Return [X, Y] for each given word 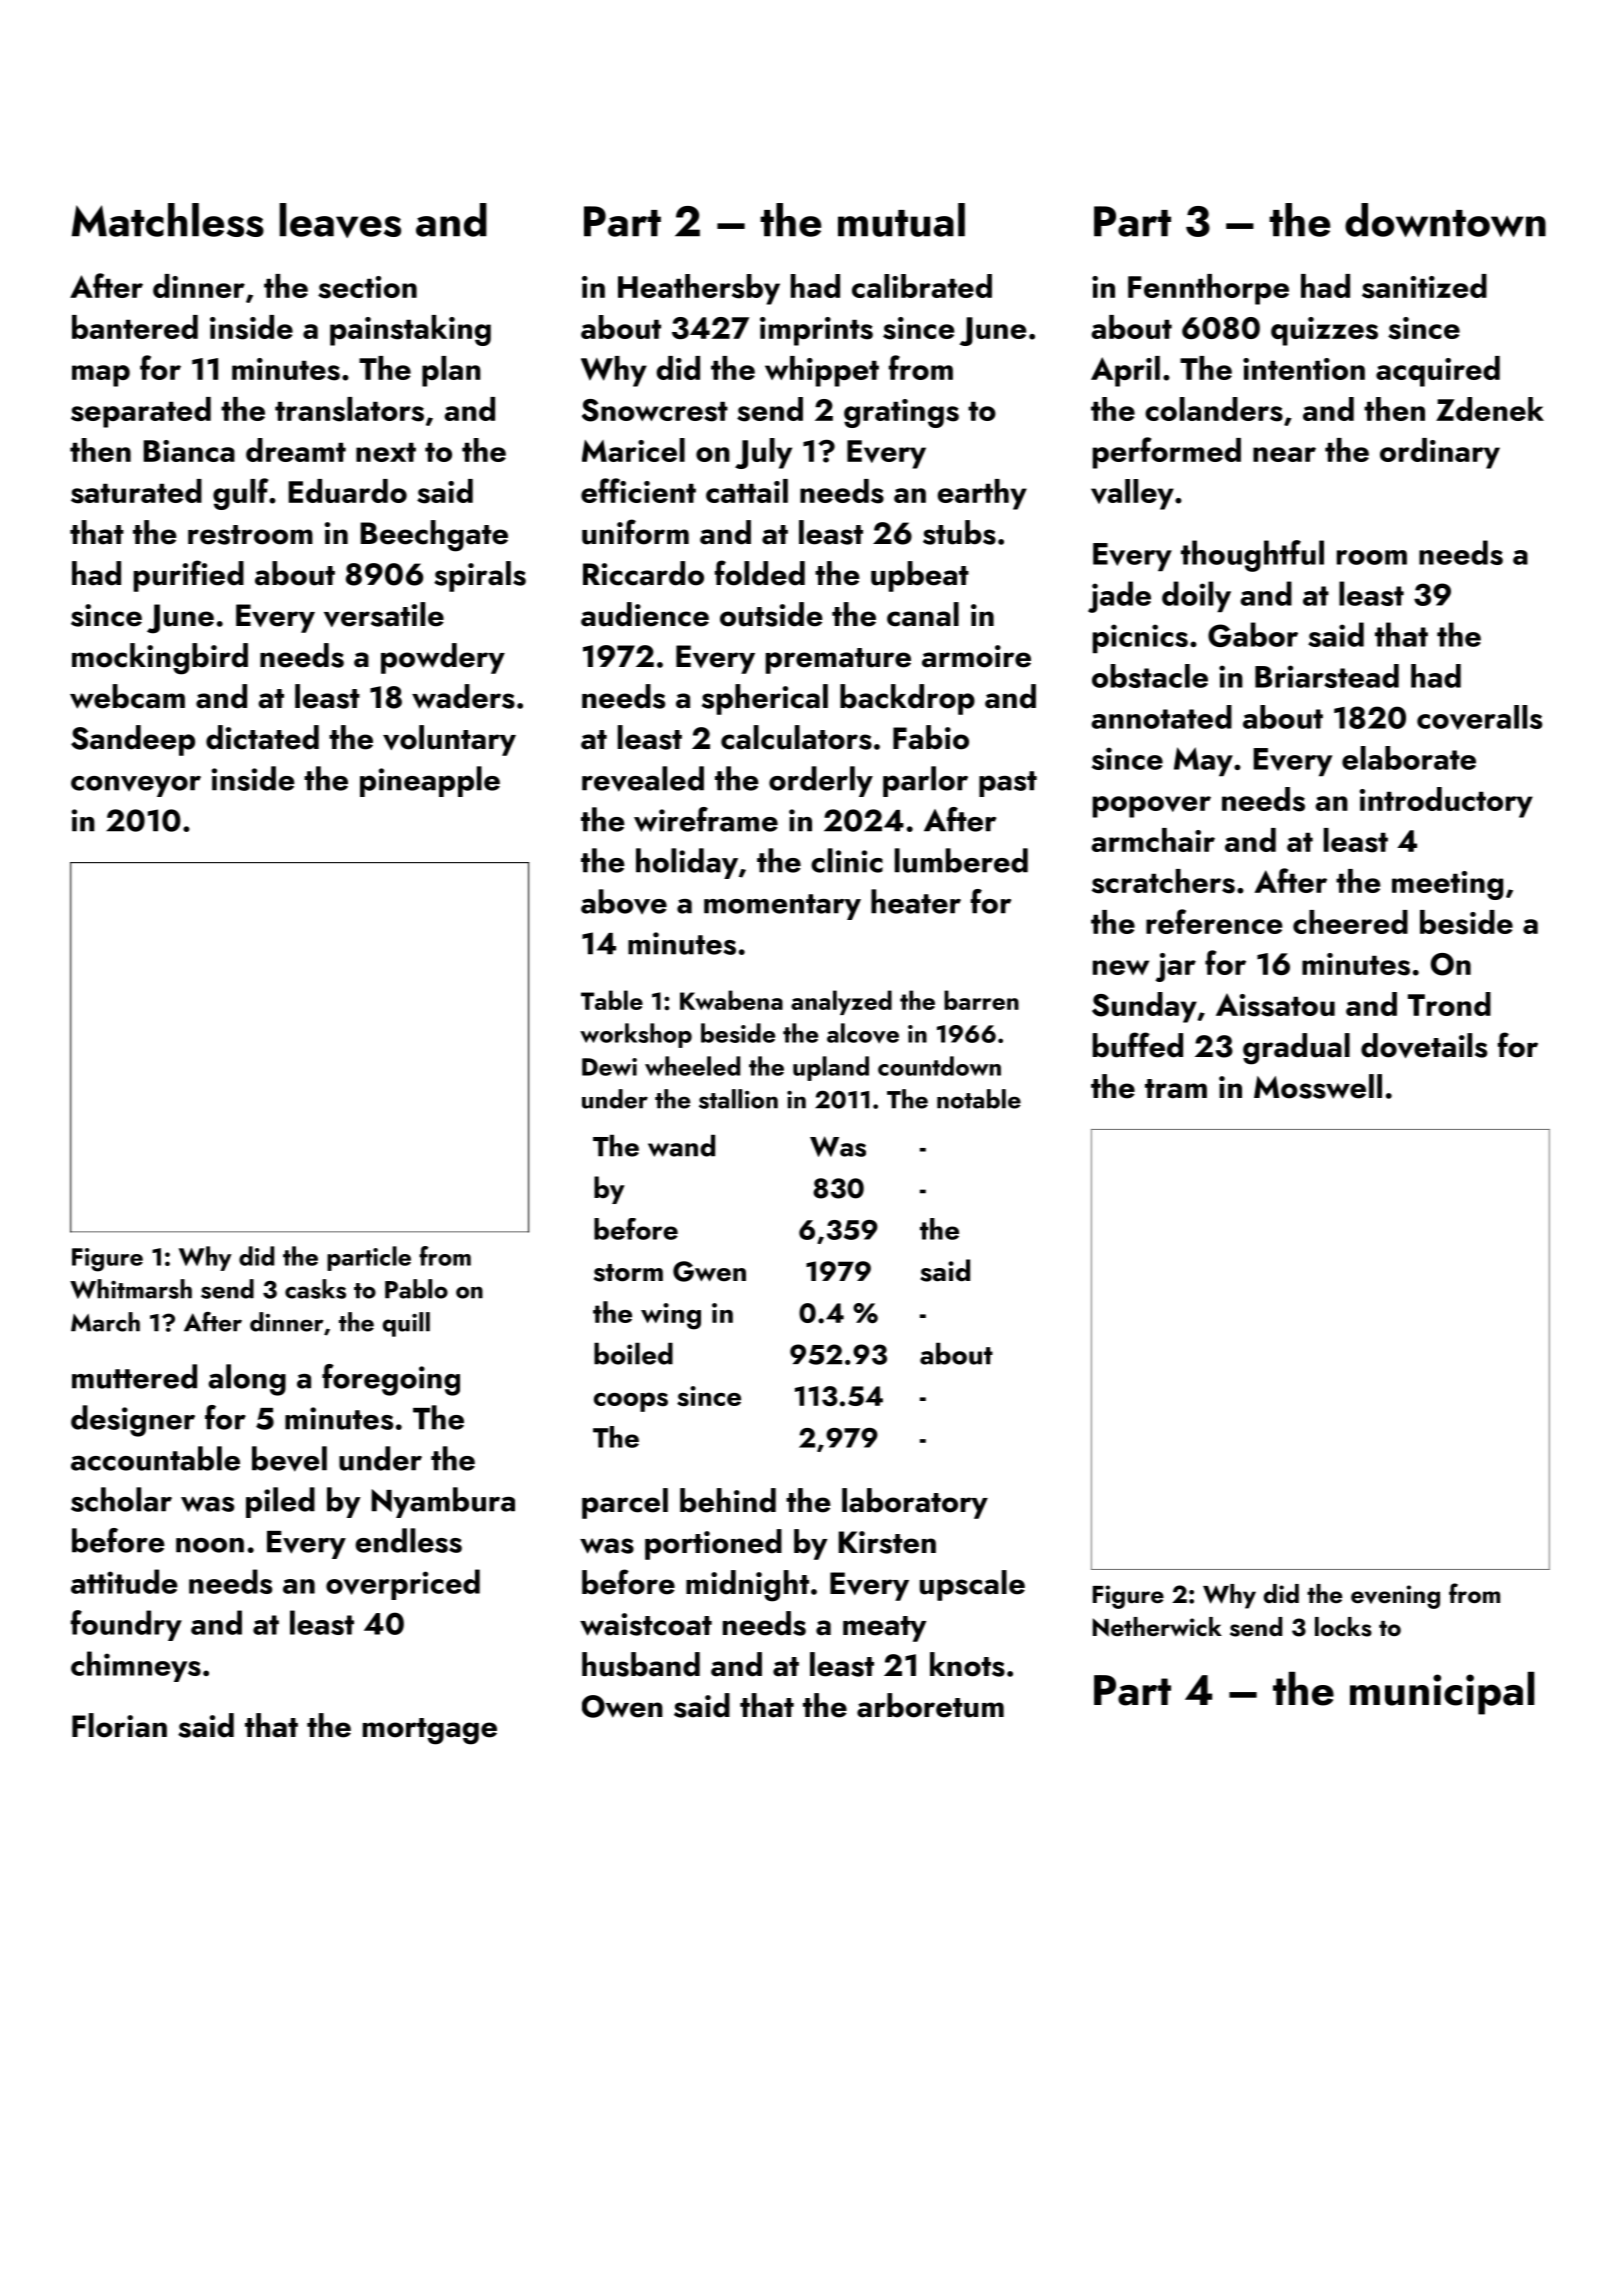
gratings [901, 413]
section [367, 287]
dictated [262, 737]
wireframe [706, 819]
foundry [126, 1625]
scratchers [1163, 881]
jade [1119, 597]
